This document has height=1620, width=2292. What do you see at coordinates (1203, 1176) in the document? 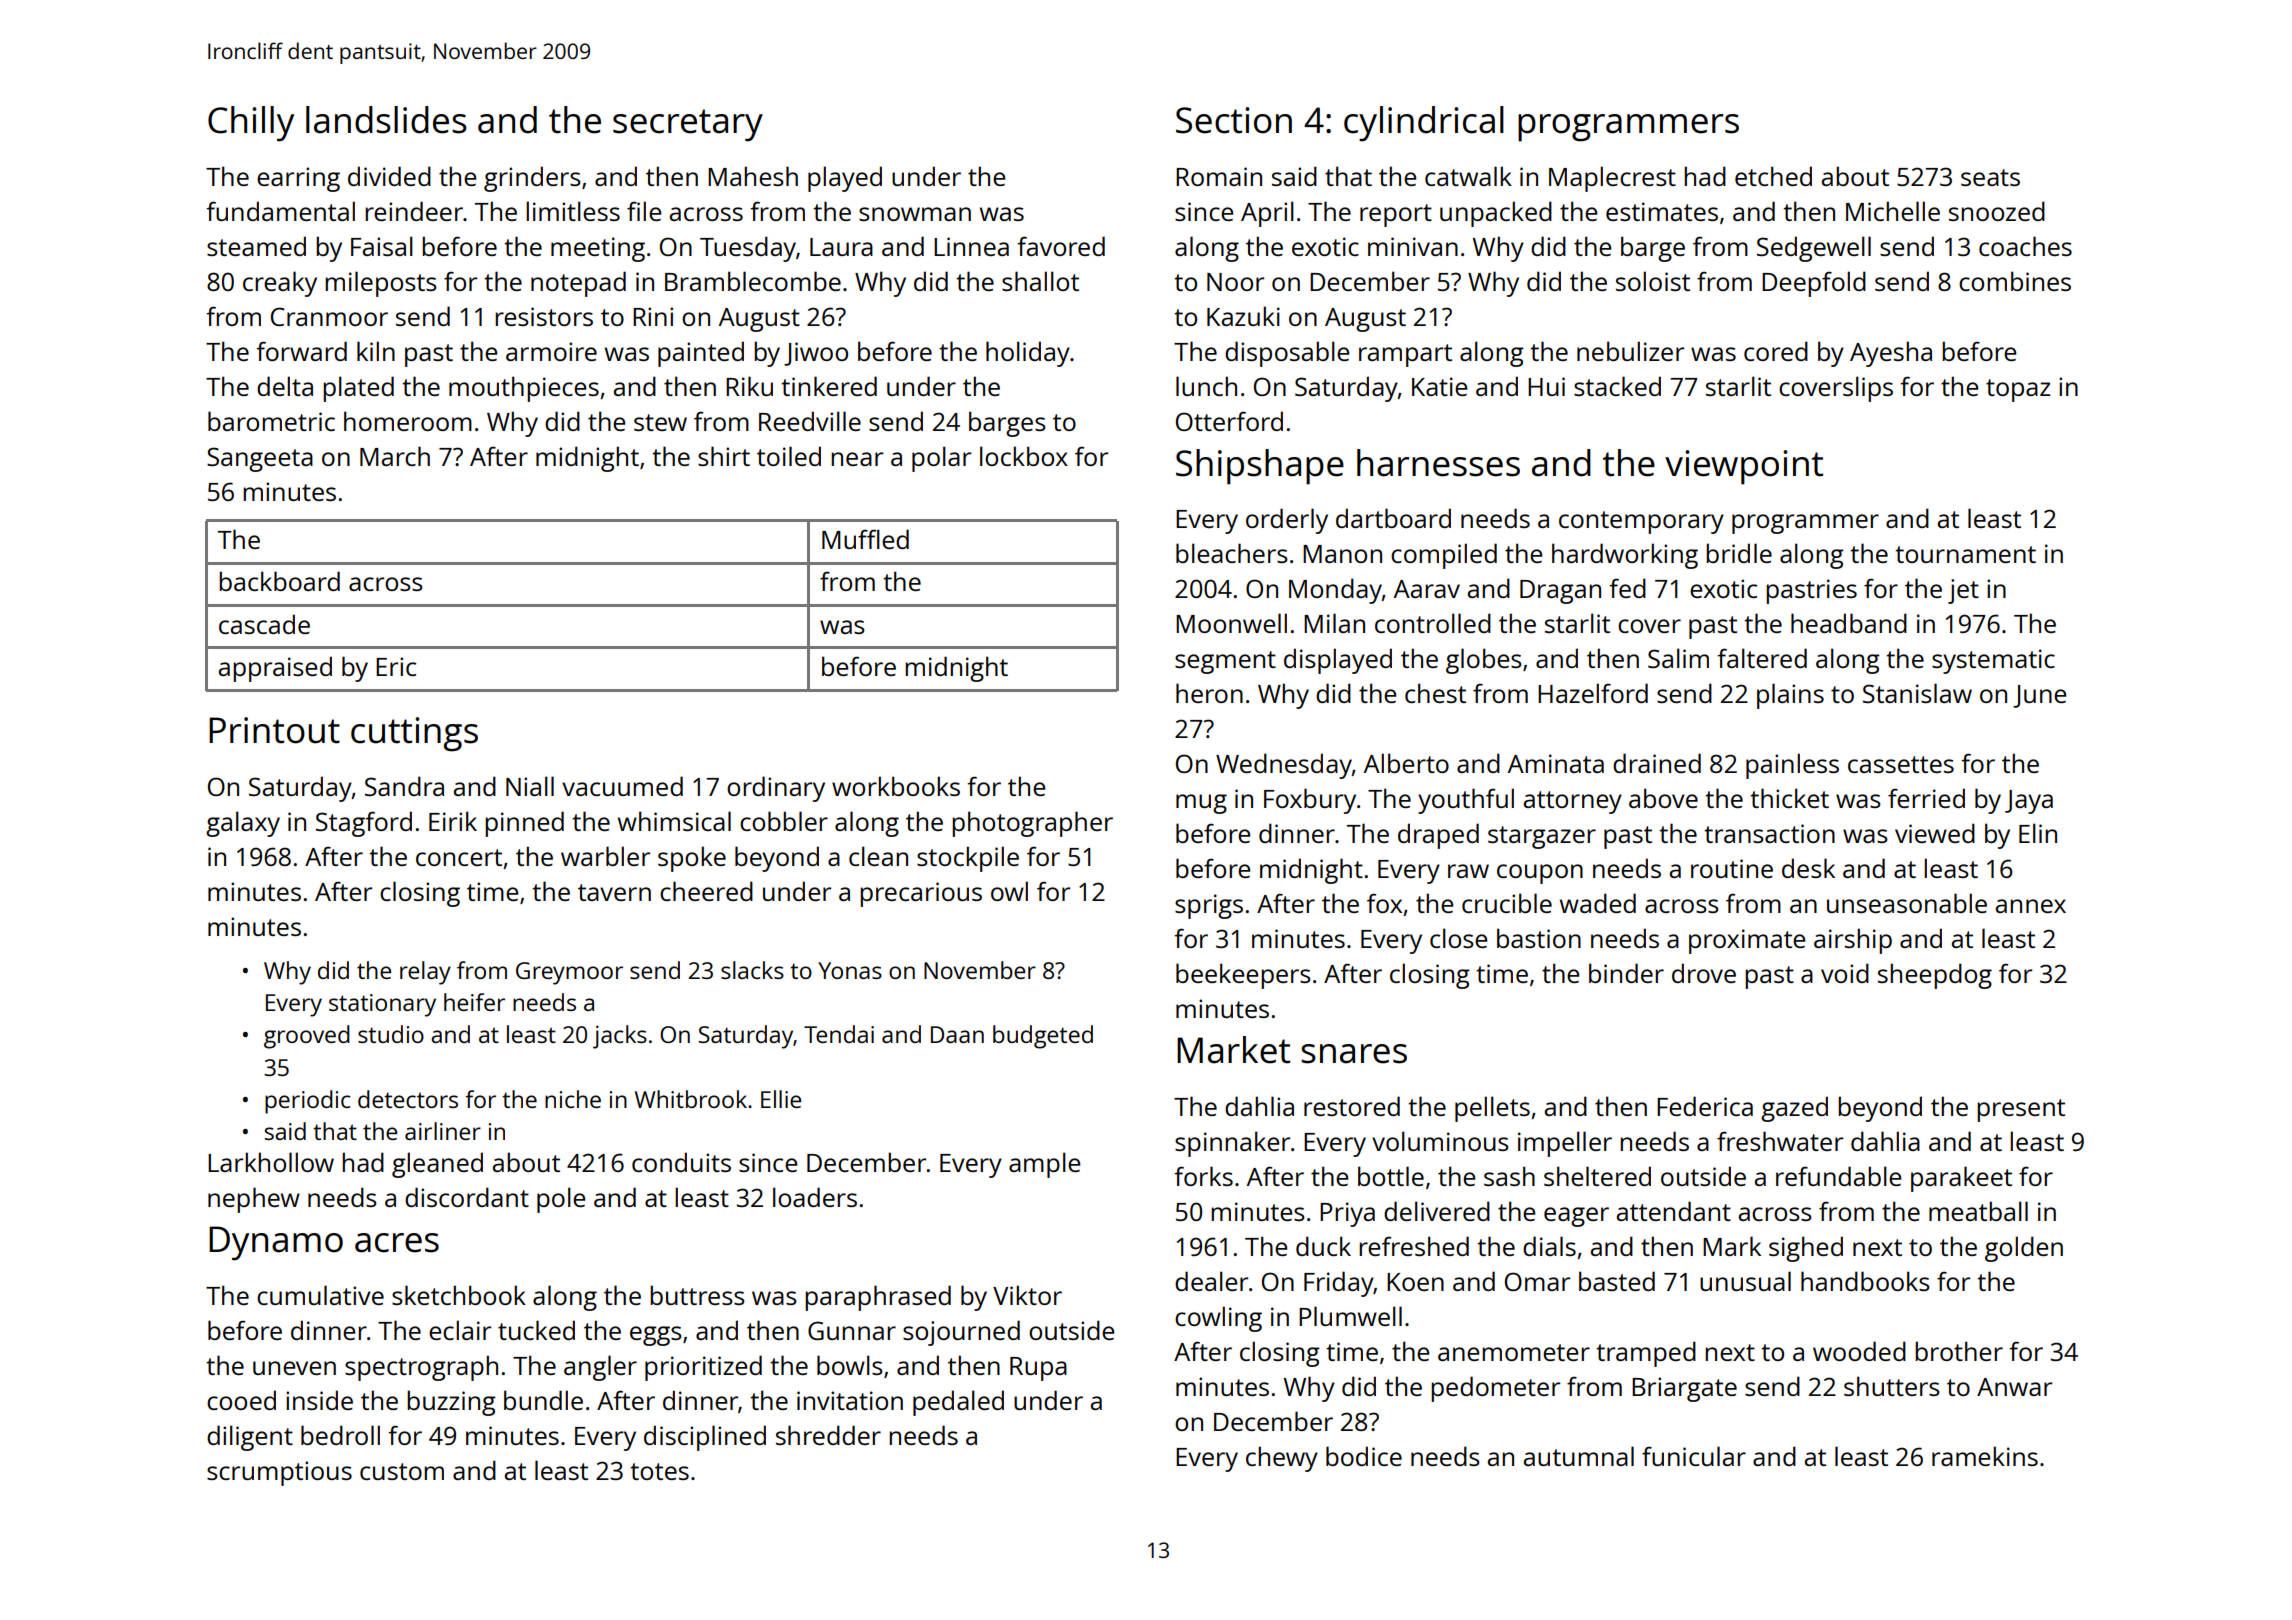
I see `forks` at bounding box center [1203, 1176].
